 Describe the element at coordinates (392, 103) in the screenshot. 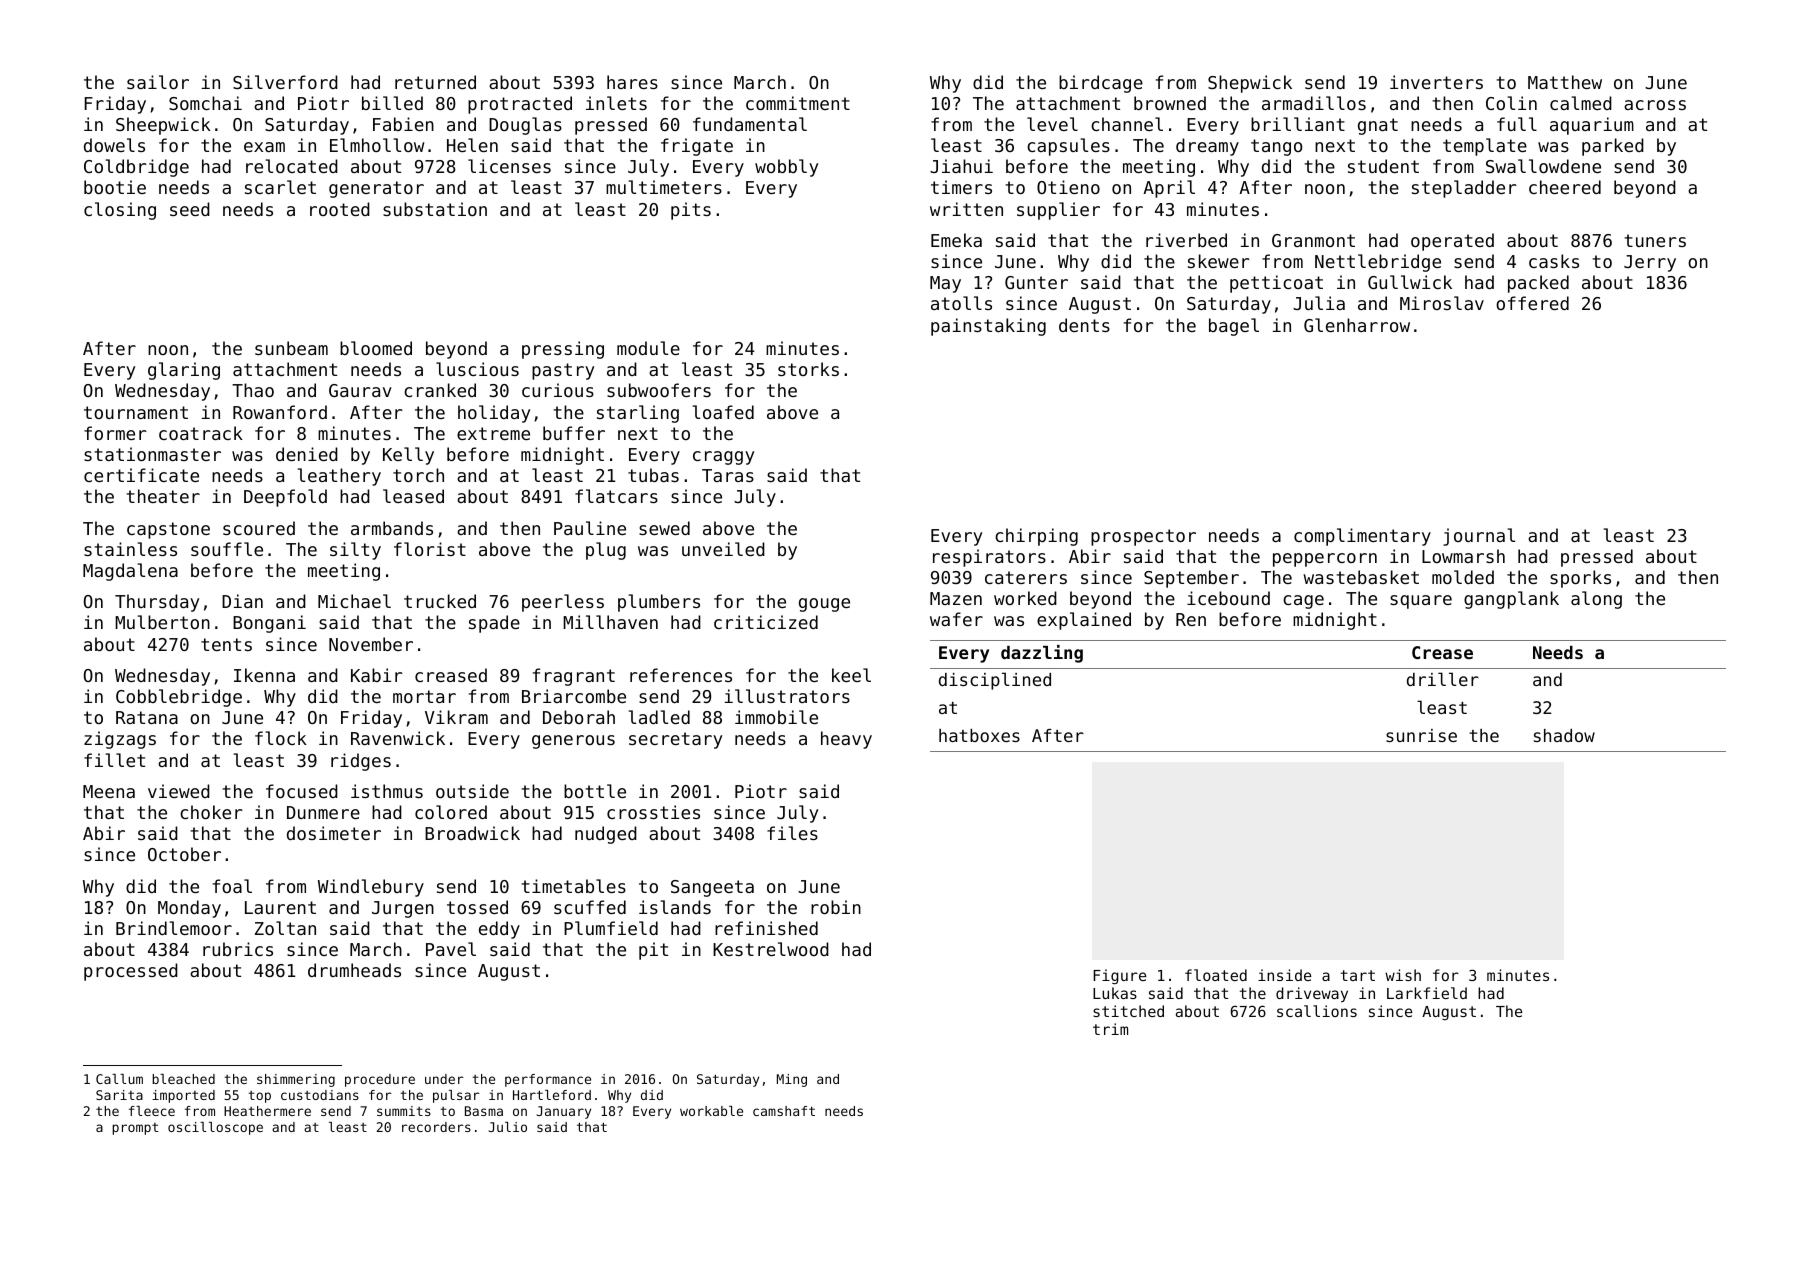

I see `billed` at that location.
